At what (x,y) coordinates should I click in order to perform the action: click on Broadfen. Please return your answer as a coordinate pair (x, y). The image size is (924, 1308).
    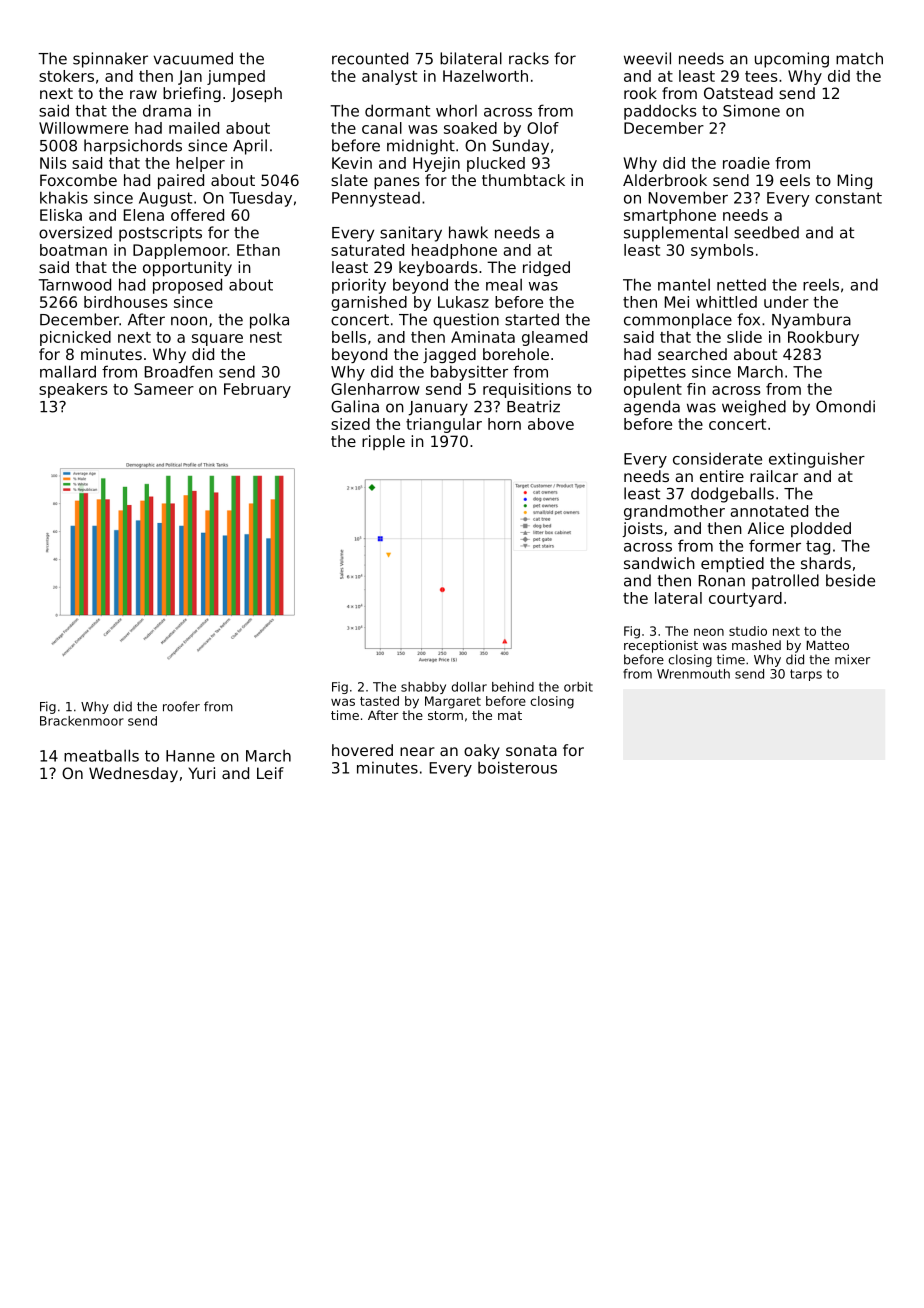
    Looking at the image, I should click on (179, 371).
